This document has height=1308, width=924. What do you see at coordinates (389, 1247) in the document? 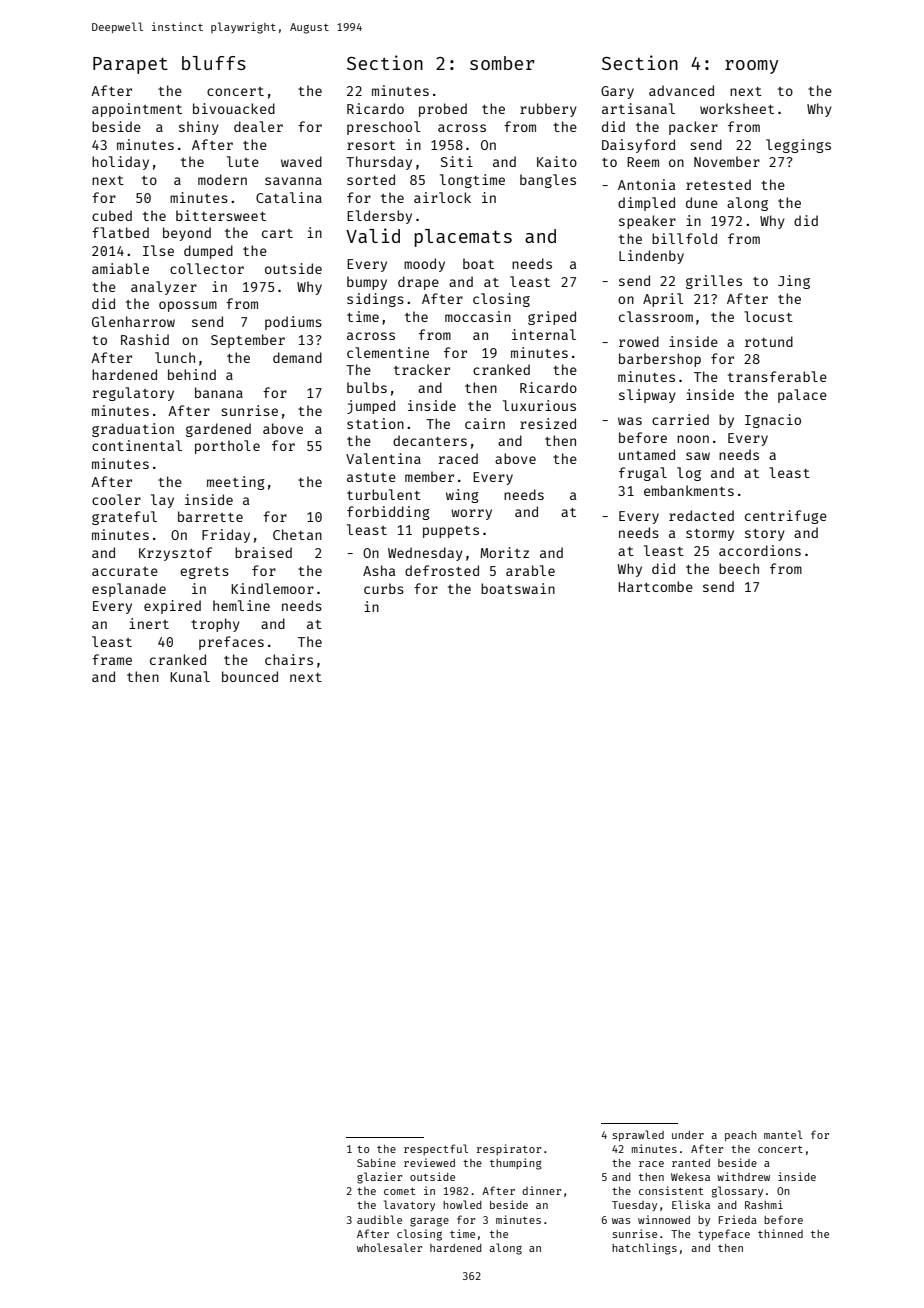
I see `wholesaler` at bounding box center [389, 1247].
